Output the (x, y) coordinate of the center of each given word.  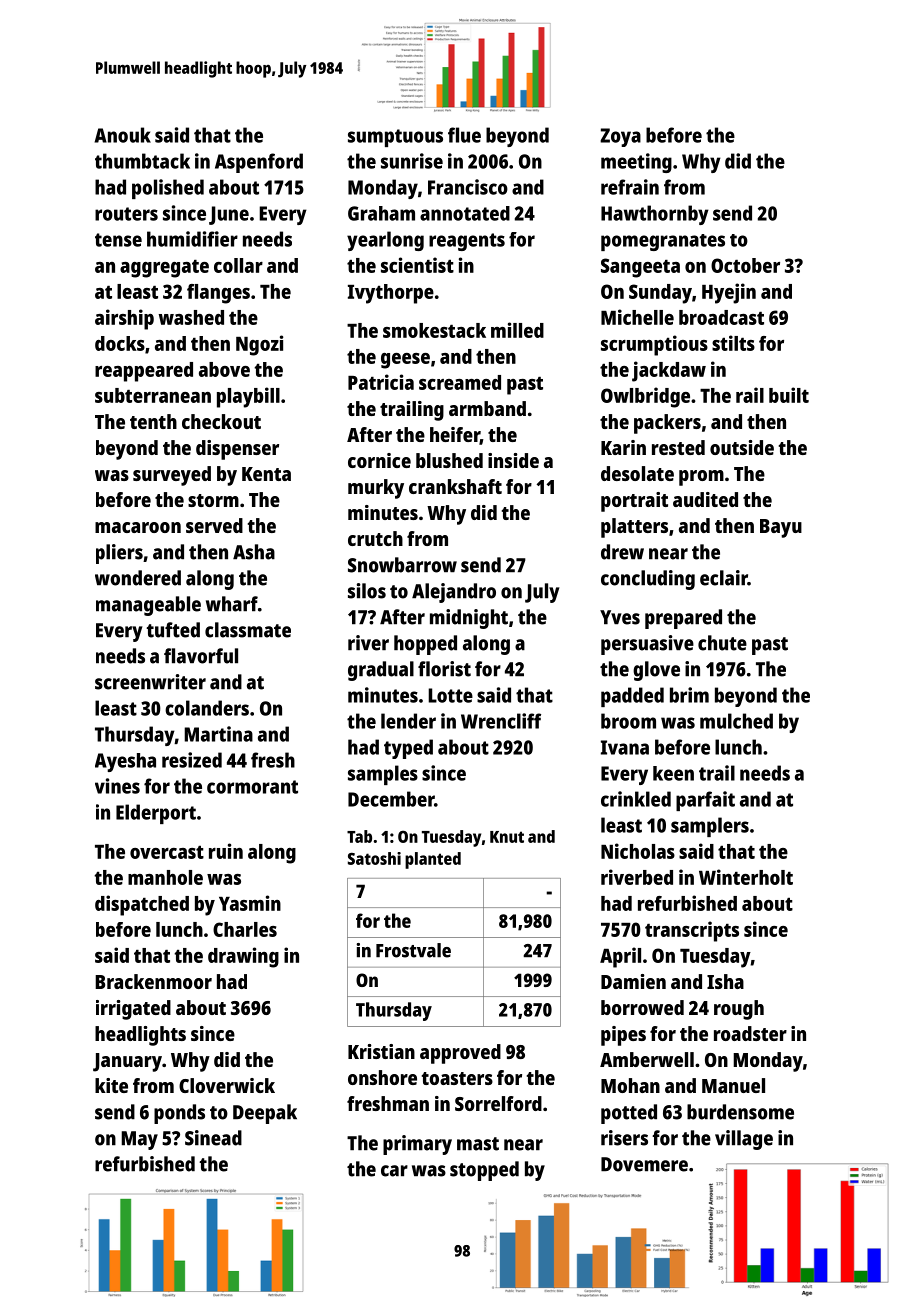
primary (417, 1145)
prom (701, 478)
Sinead (213, 1138)
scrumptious (654, 345)
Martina (218, 734)
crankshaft (455, 486)
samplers (710, 827)
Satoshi (374, 858)
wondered (138, 578)
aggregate (164, 268)
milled (517, 330)
